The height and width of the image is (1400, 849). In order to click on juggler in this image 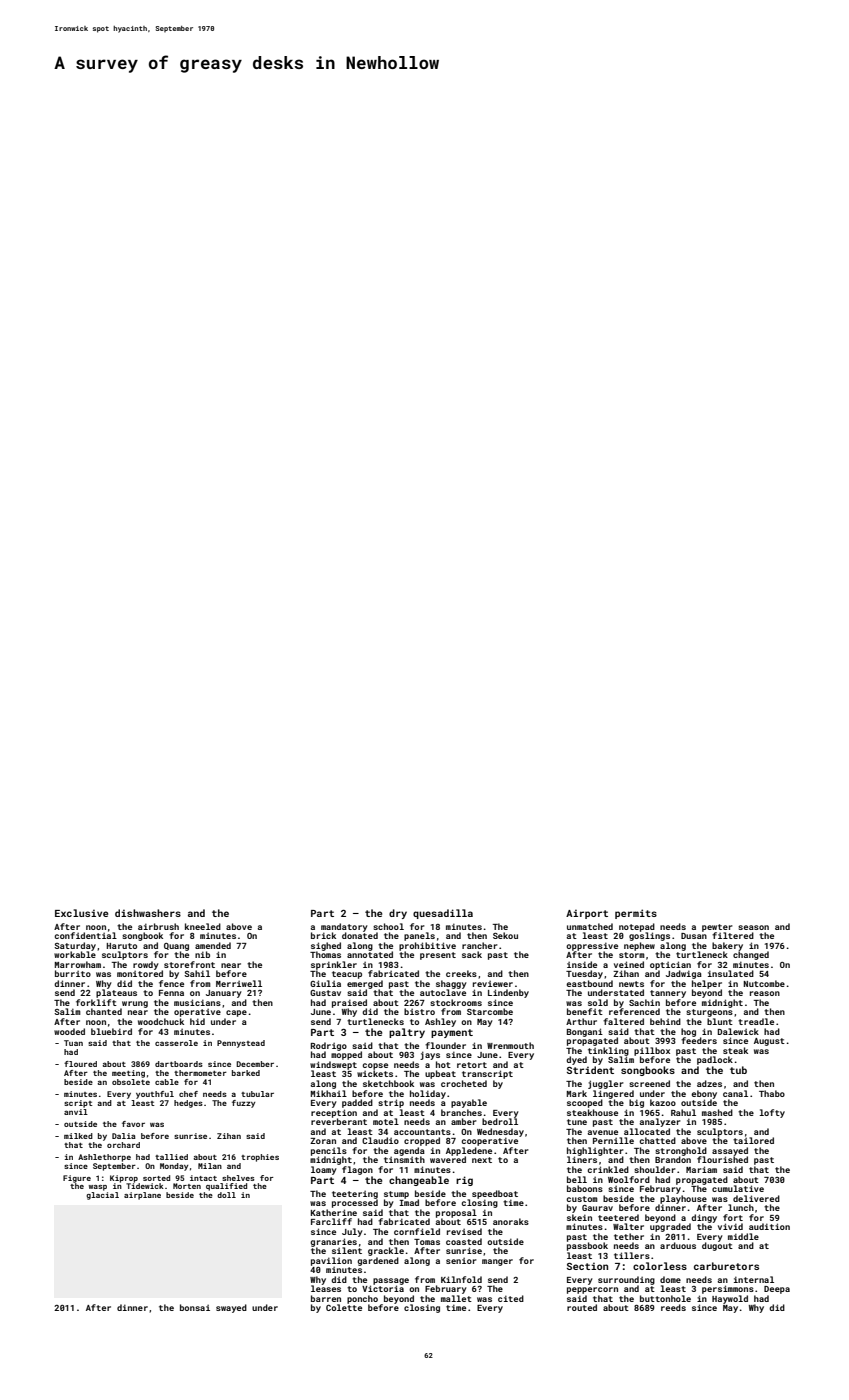, I will do `click(606, 1084)`.
